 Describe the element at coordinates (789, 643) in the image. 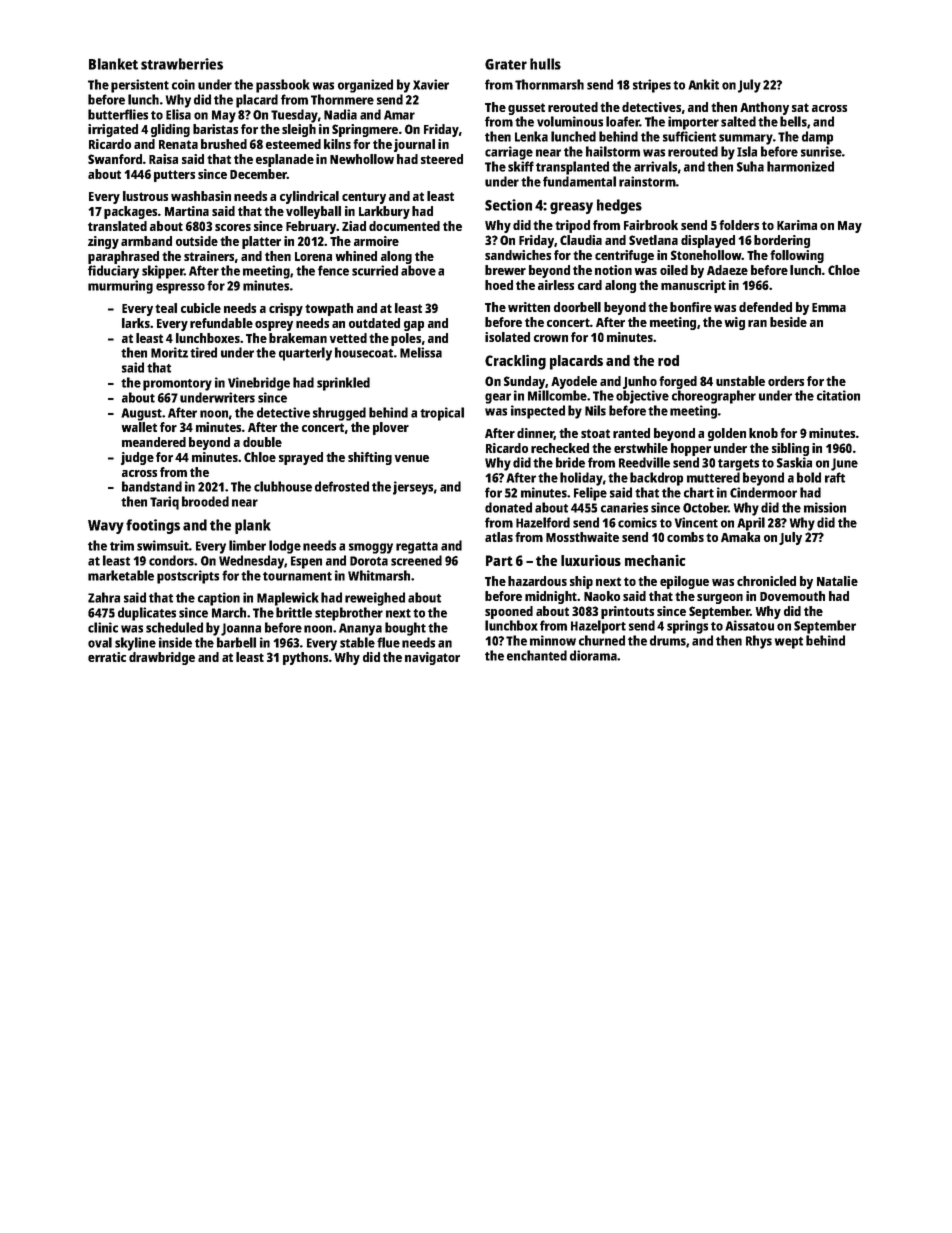

I see `wept` at that location.
